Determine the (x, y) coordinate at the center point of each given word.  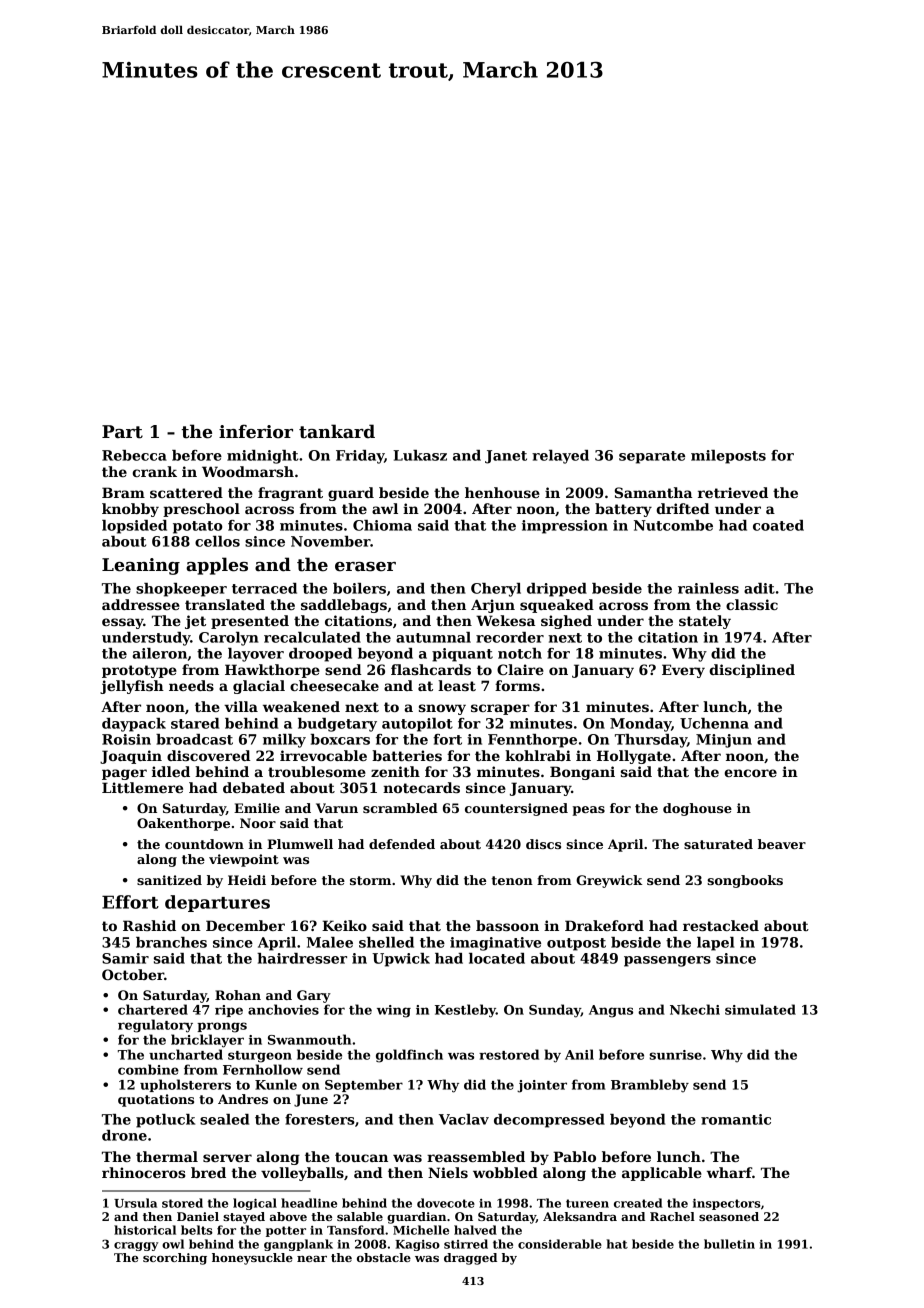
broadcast (194, 739)
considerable (560, 1244)
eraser (365, 567)
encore (750, 773)
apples (217, 566)
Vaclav (464, 1119)
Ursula (135, 1203)
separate (652, 457)
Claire (520, 669)
